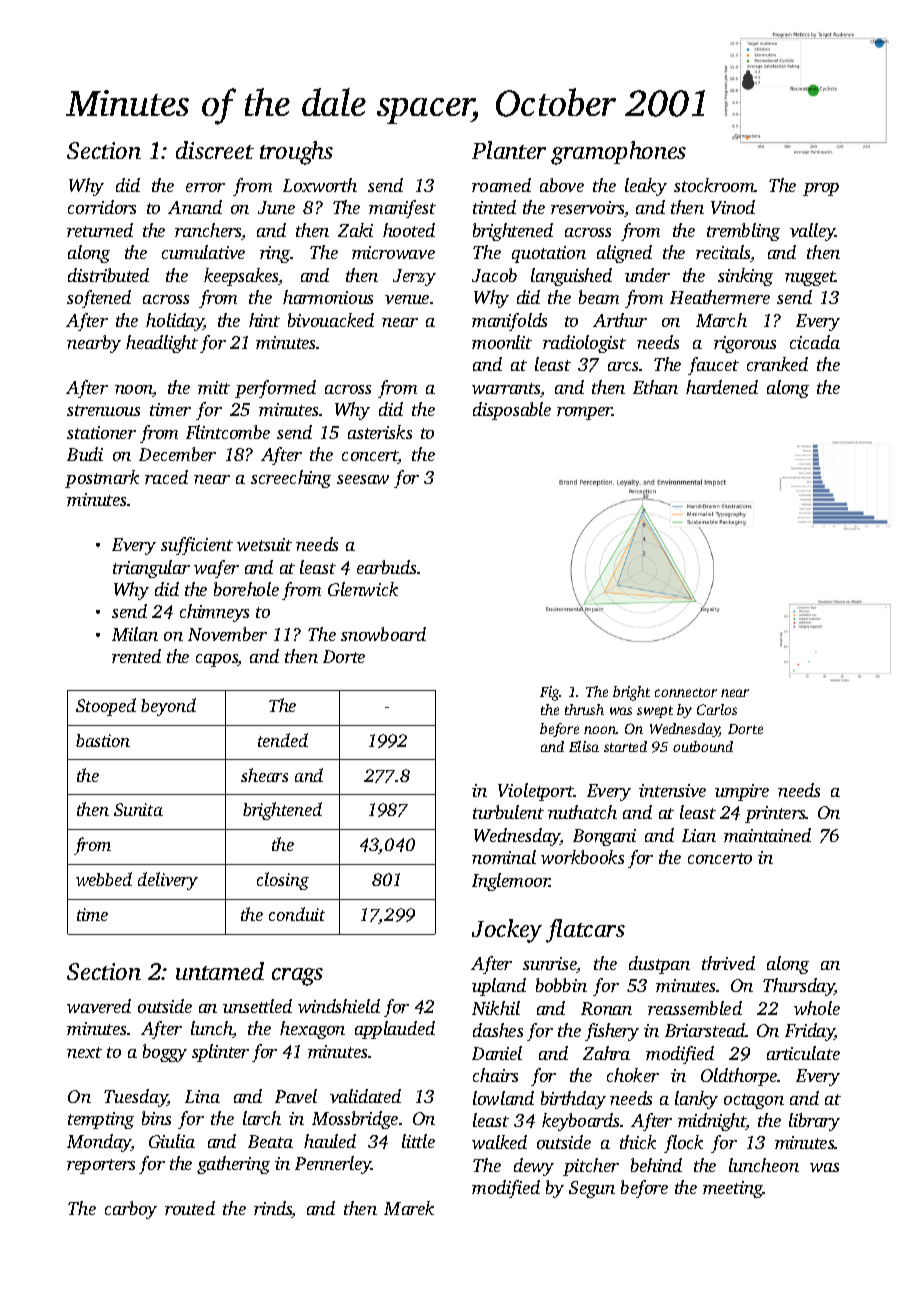 The image size is (908, 1316). I want to click on bastion, so click(103, 740).
